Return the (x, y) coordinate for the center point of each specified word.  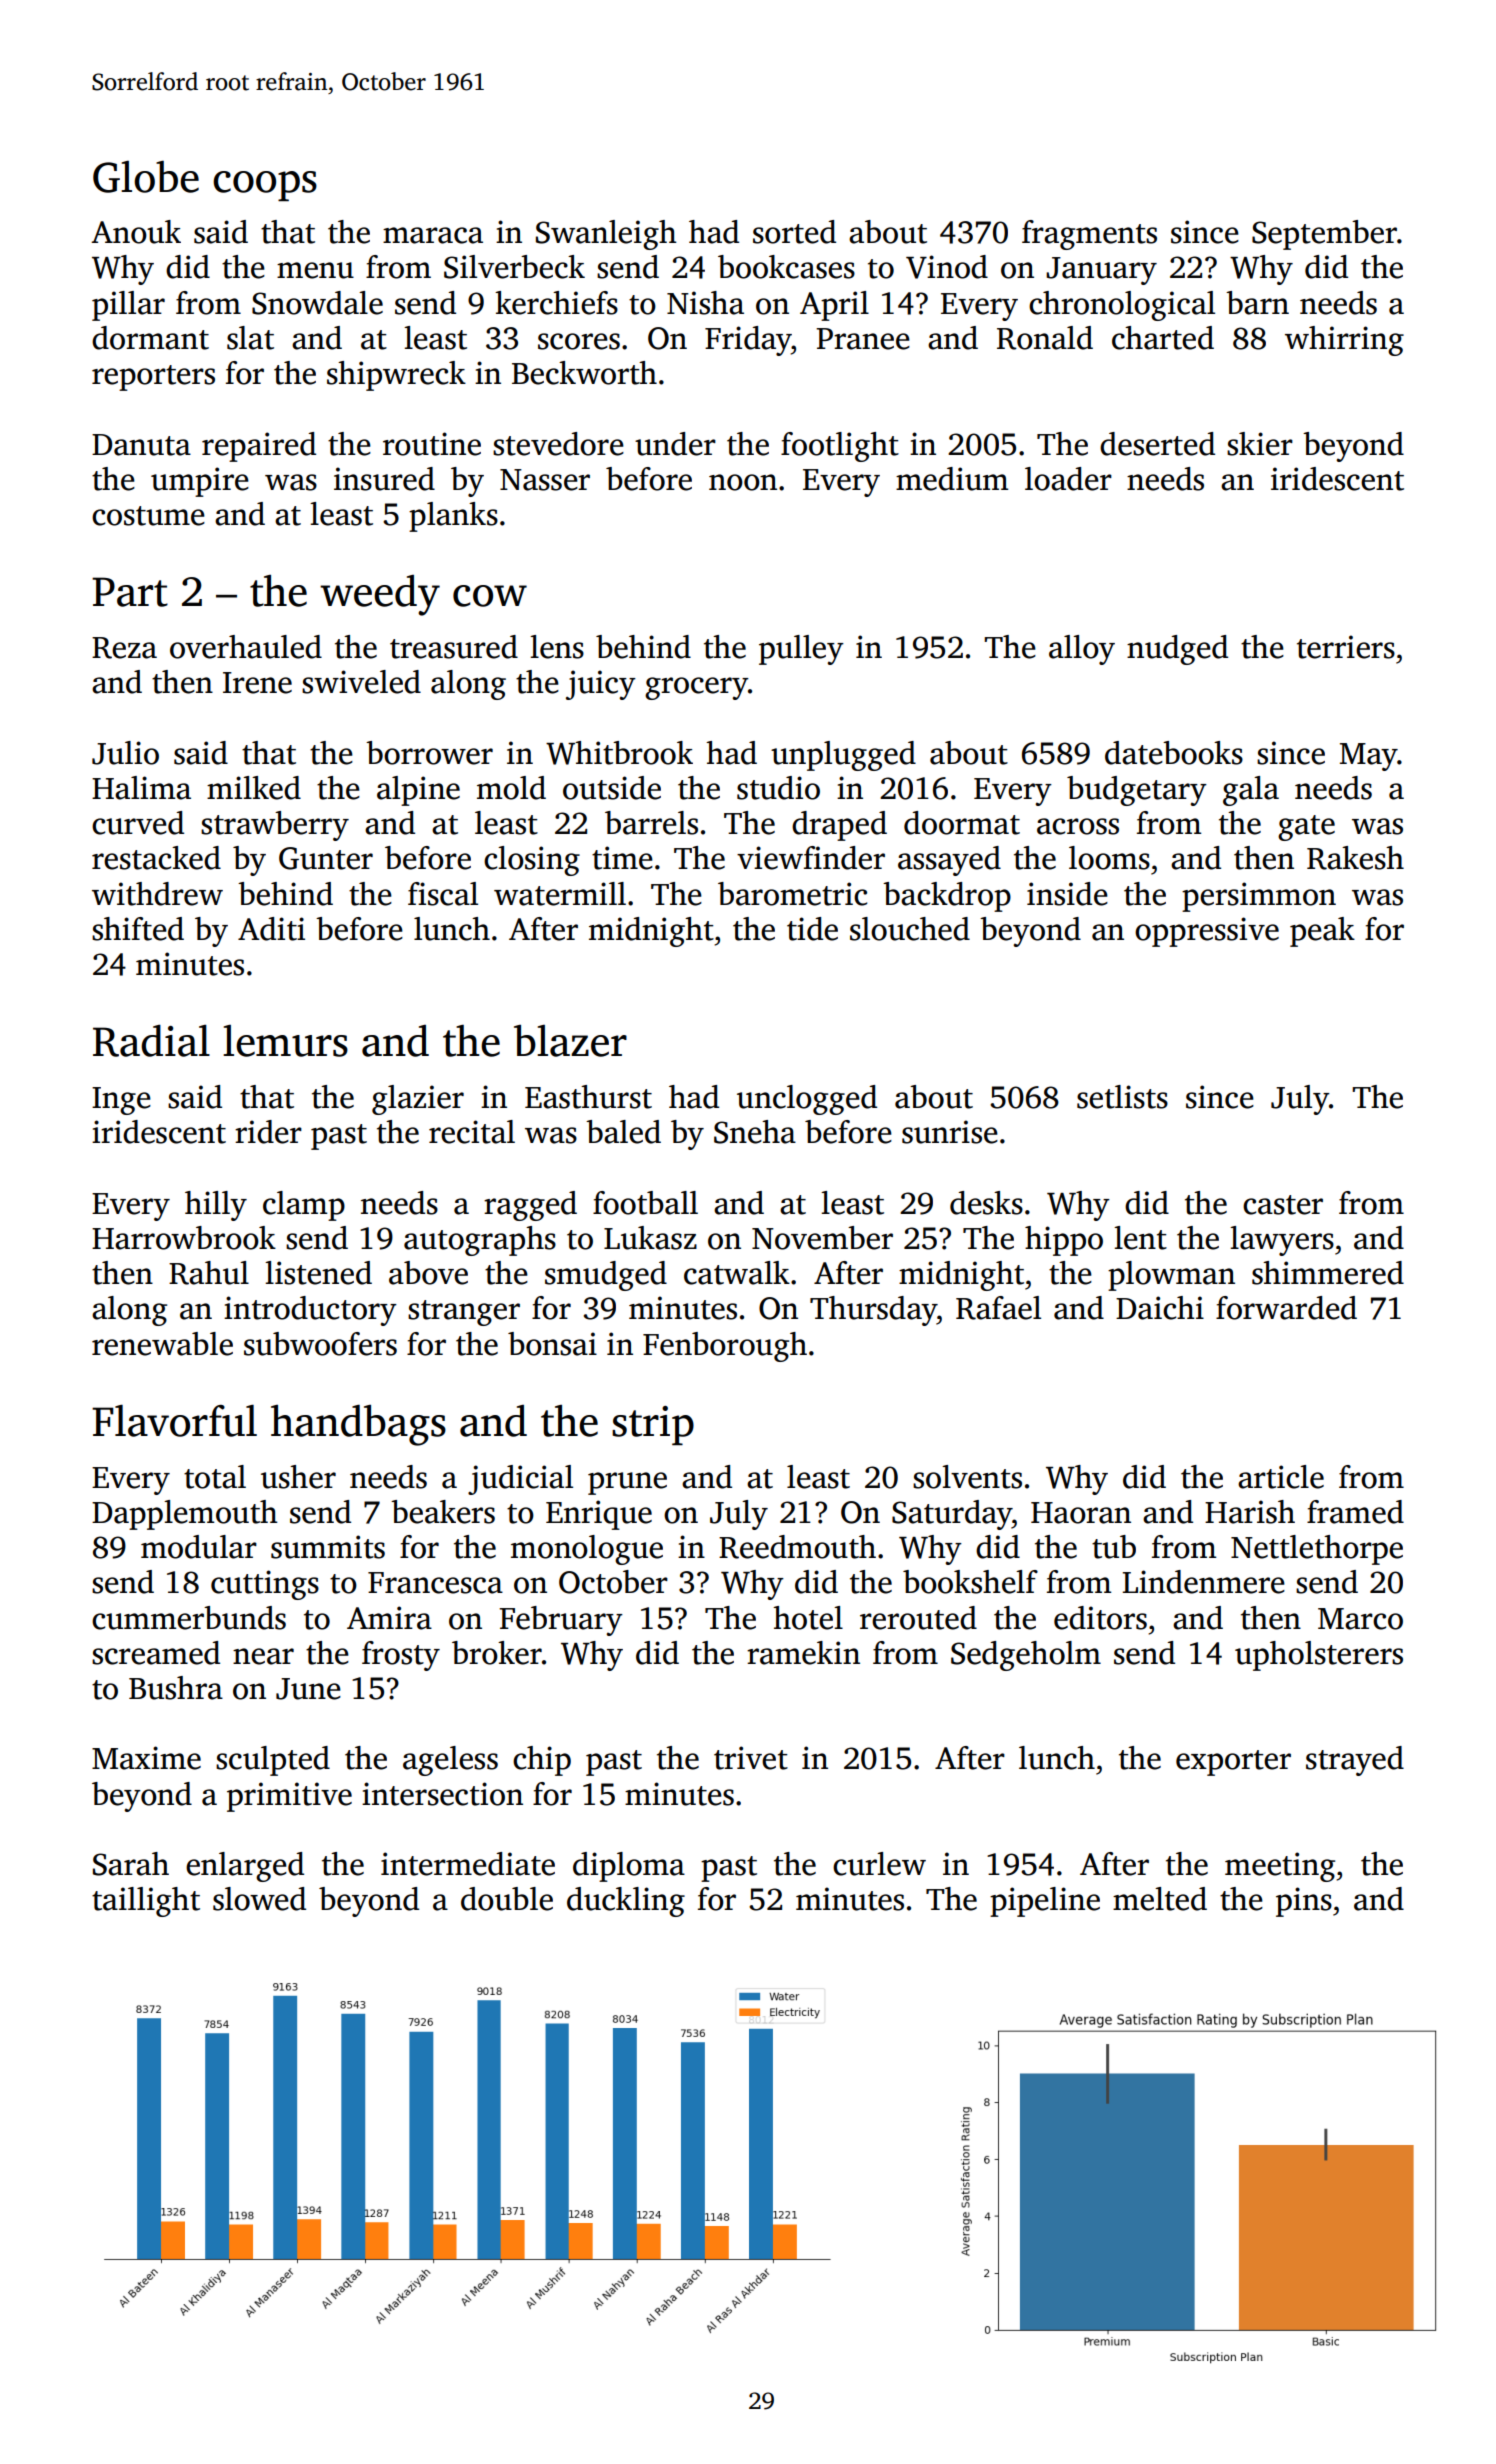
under (675, 444)
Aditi (271, 929)
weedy (380, 595)
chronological (1122, 306)
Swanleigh (606, 235)
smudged (606, 1276)
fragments (1089, 235)
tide (812, 929)
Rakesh (1355, 858)
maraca (433, 235)
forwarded (1286, 1308)
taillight (146, 1902)
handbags (358, 1425)
